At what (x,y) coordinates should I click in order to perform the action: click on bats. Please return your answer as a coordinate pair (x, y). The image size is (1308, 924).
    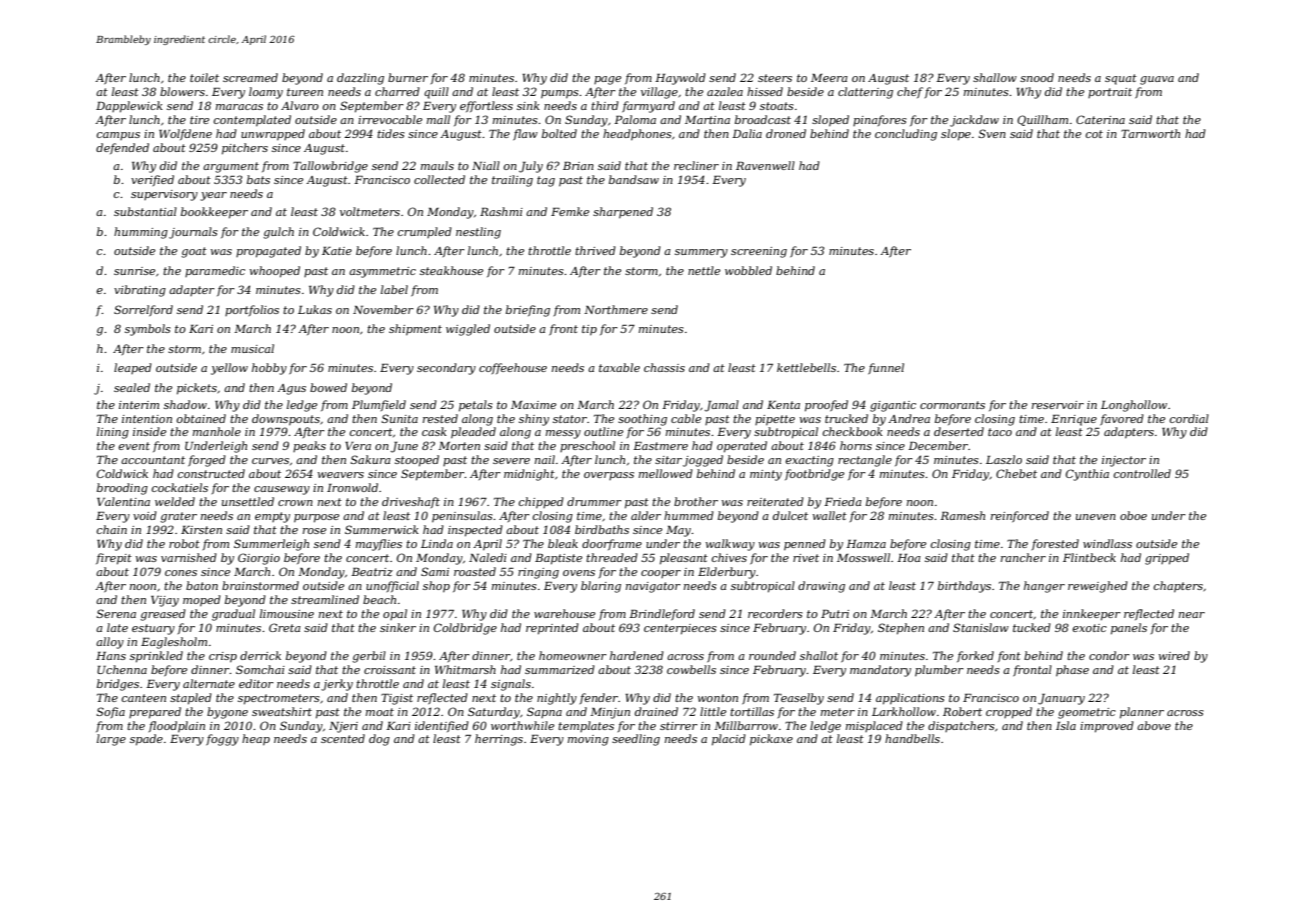
    Looking at the image, I should click on (258, 179).
